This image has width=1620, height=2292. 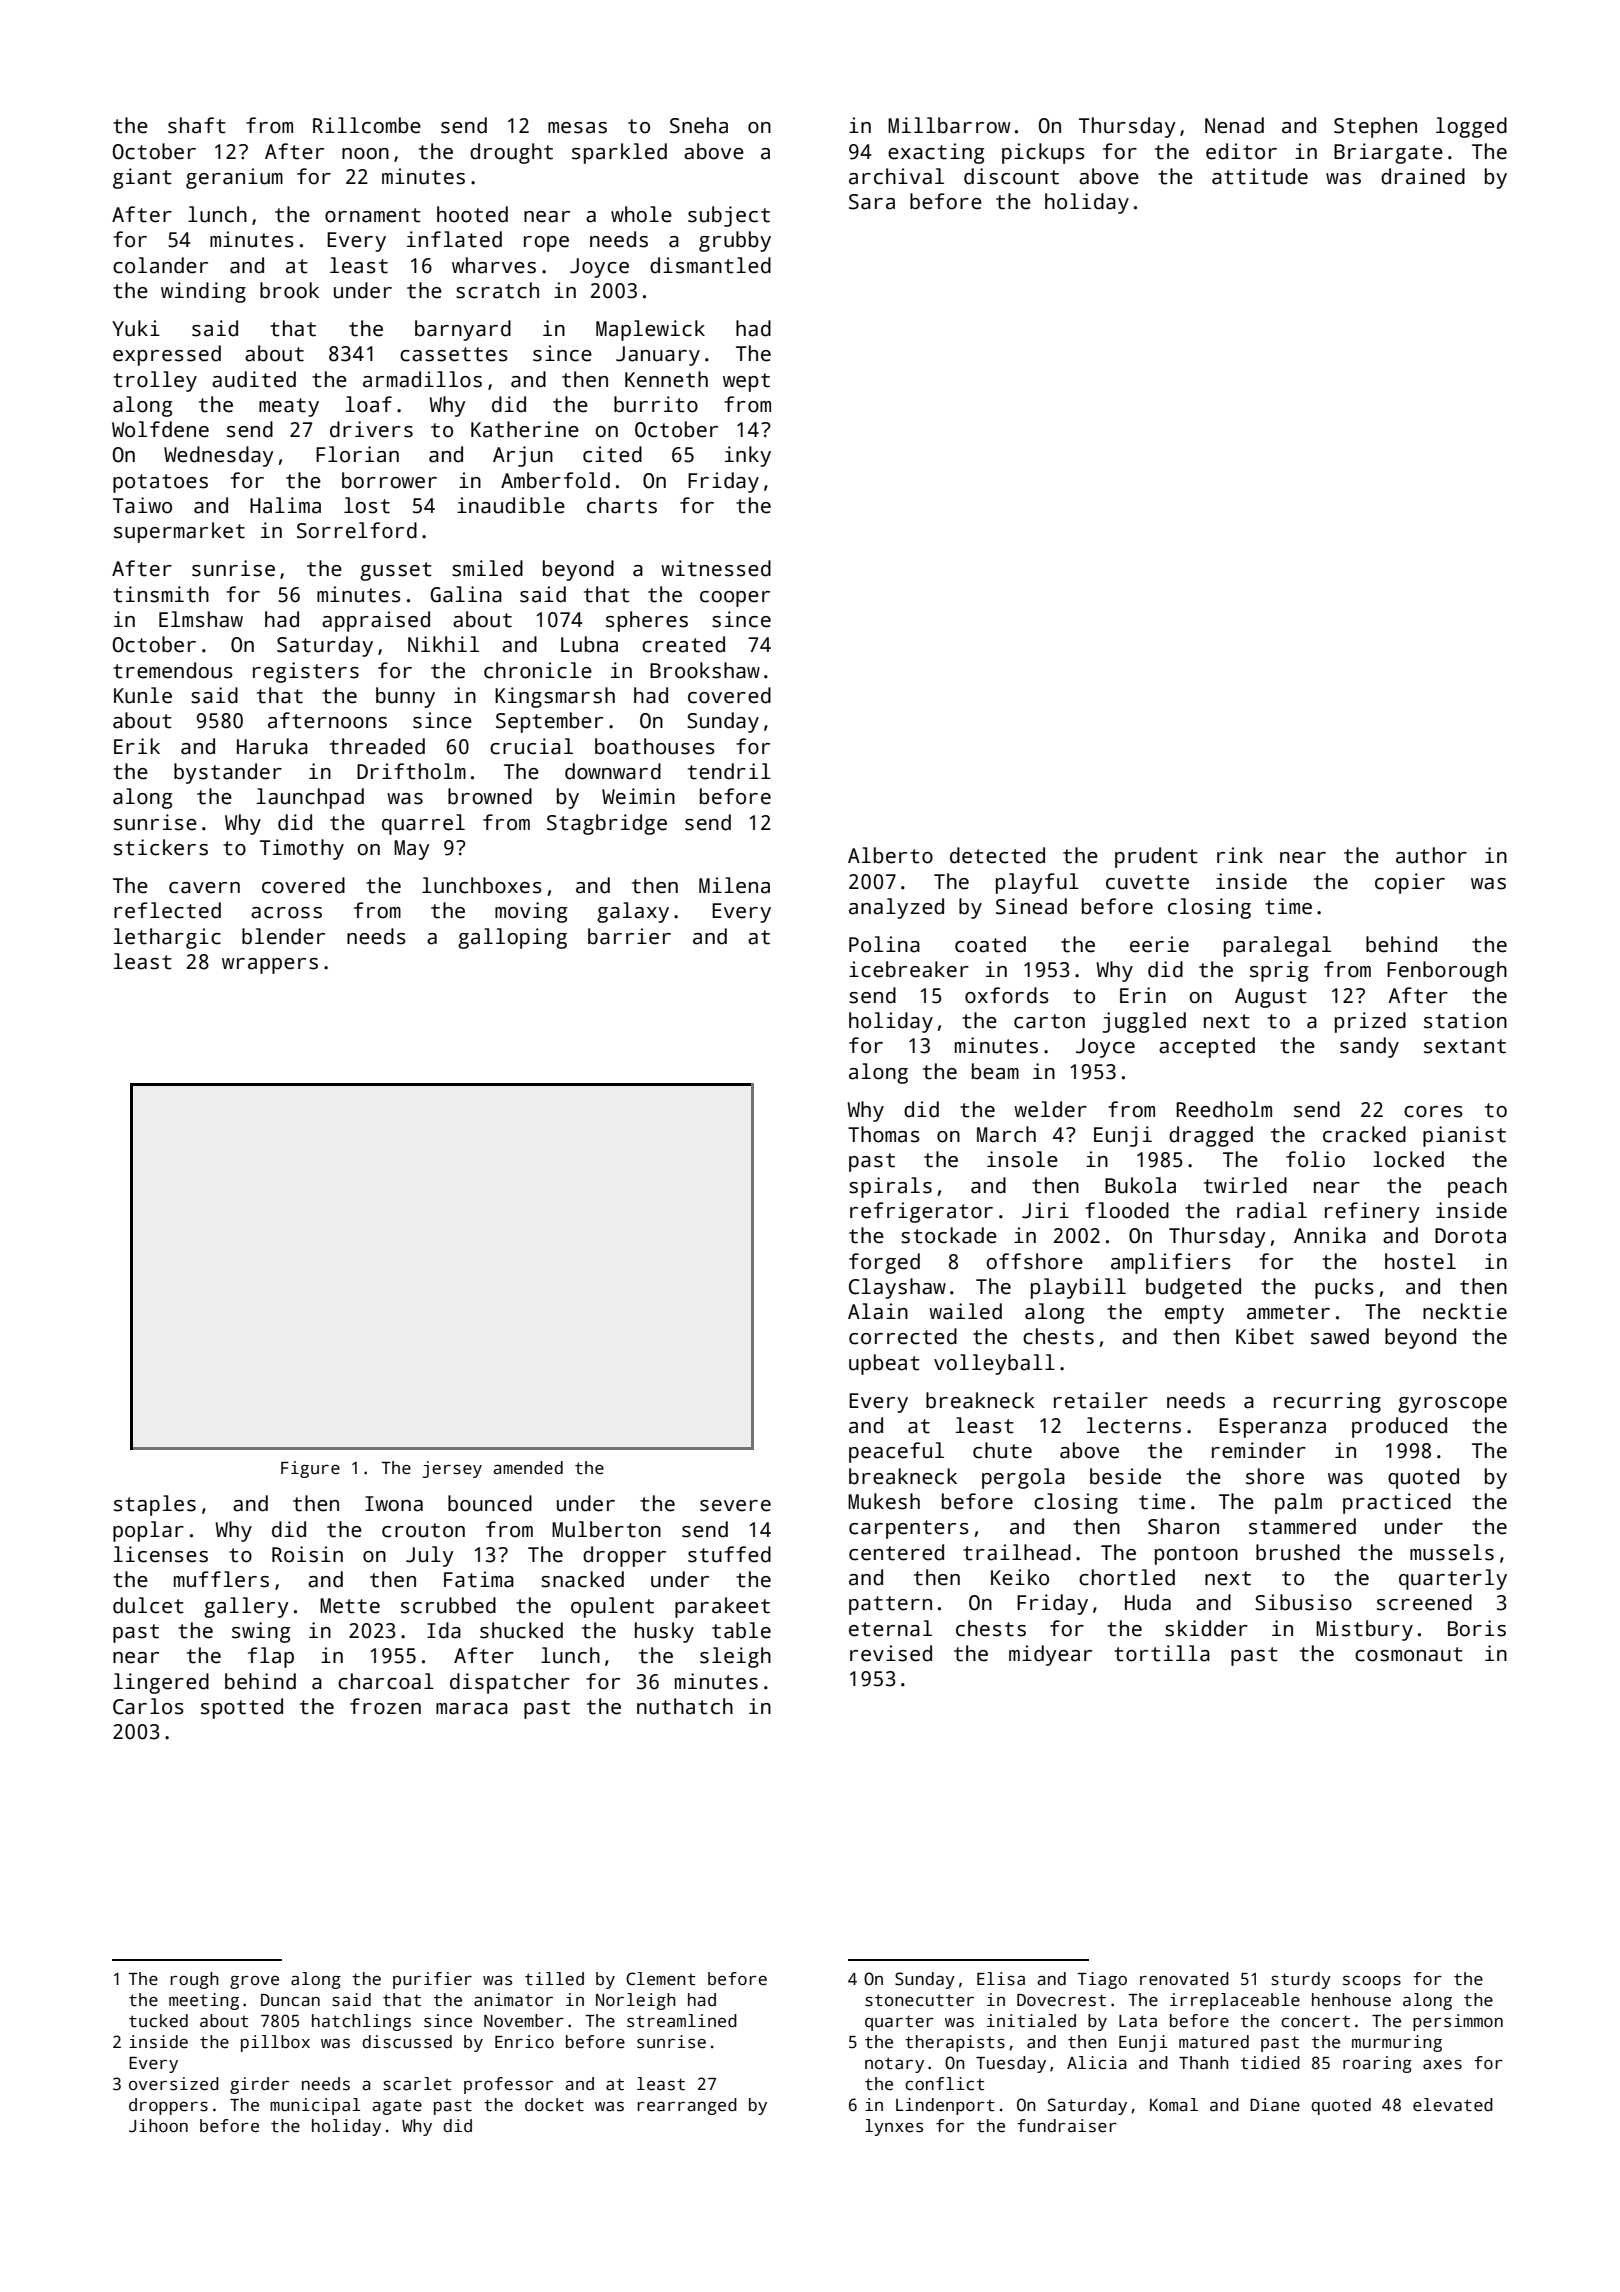 What do you see at coordinates (197, 125) in the image?
I see `shaft` at bounding box center [197, 125].
